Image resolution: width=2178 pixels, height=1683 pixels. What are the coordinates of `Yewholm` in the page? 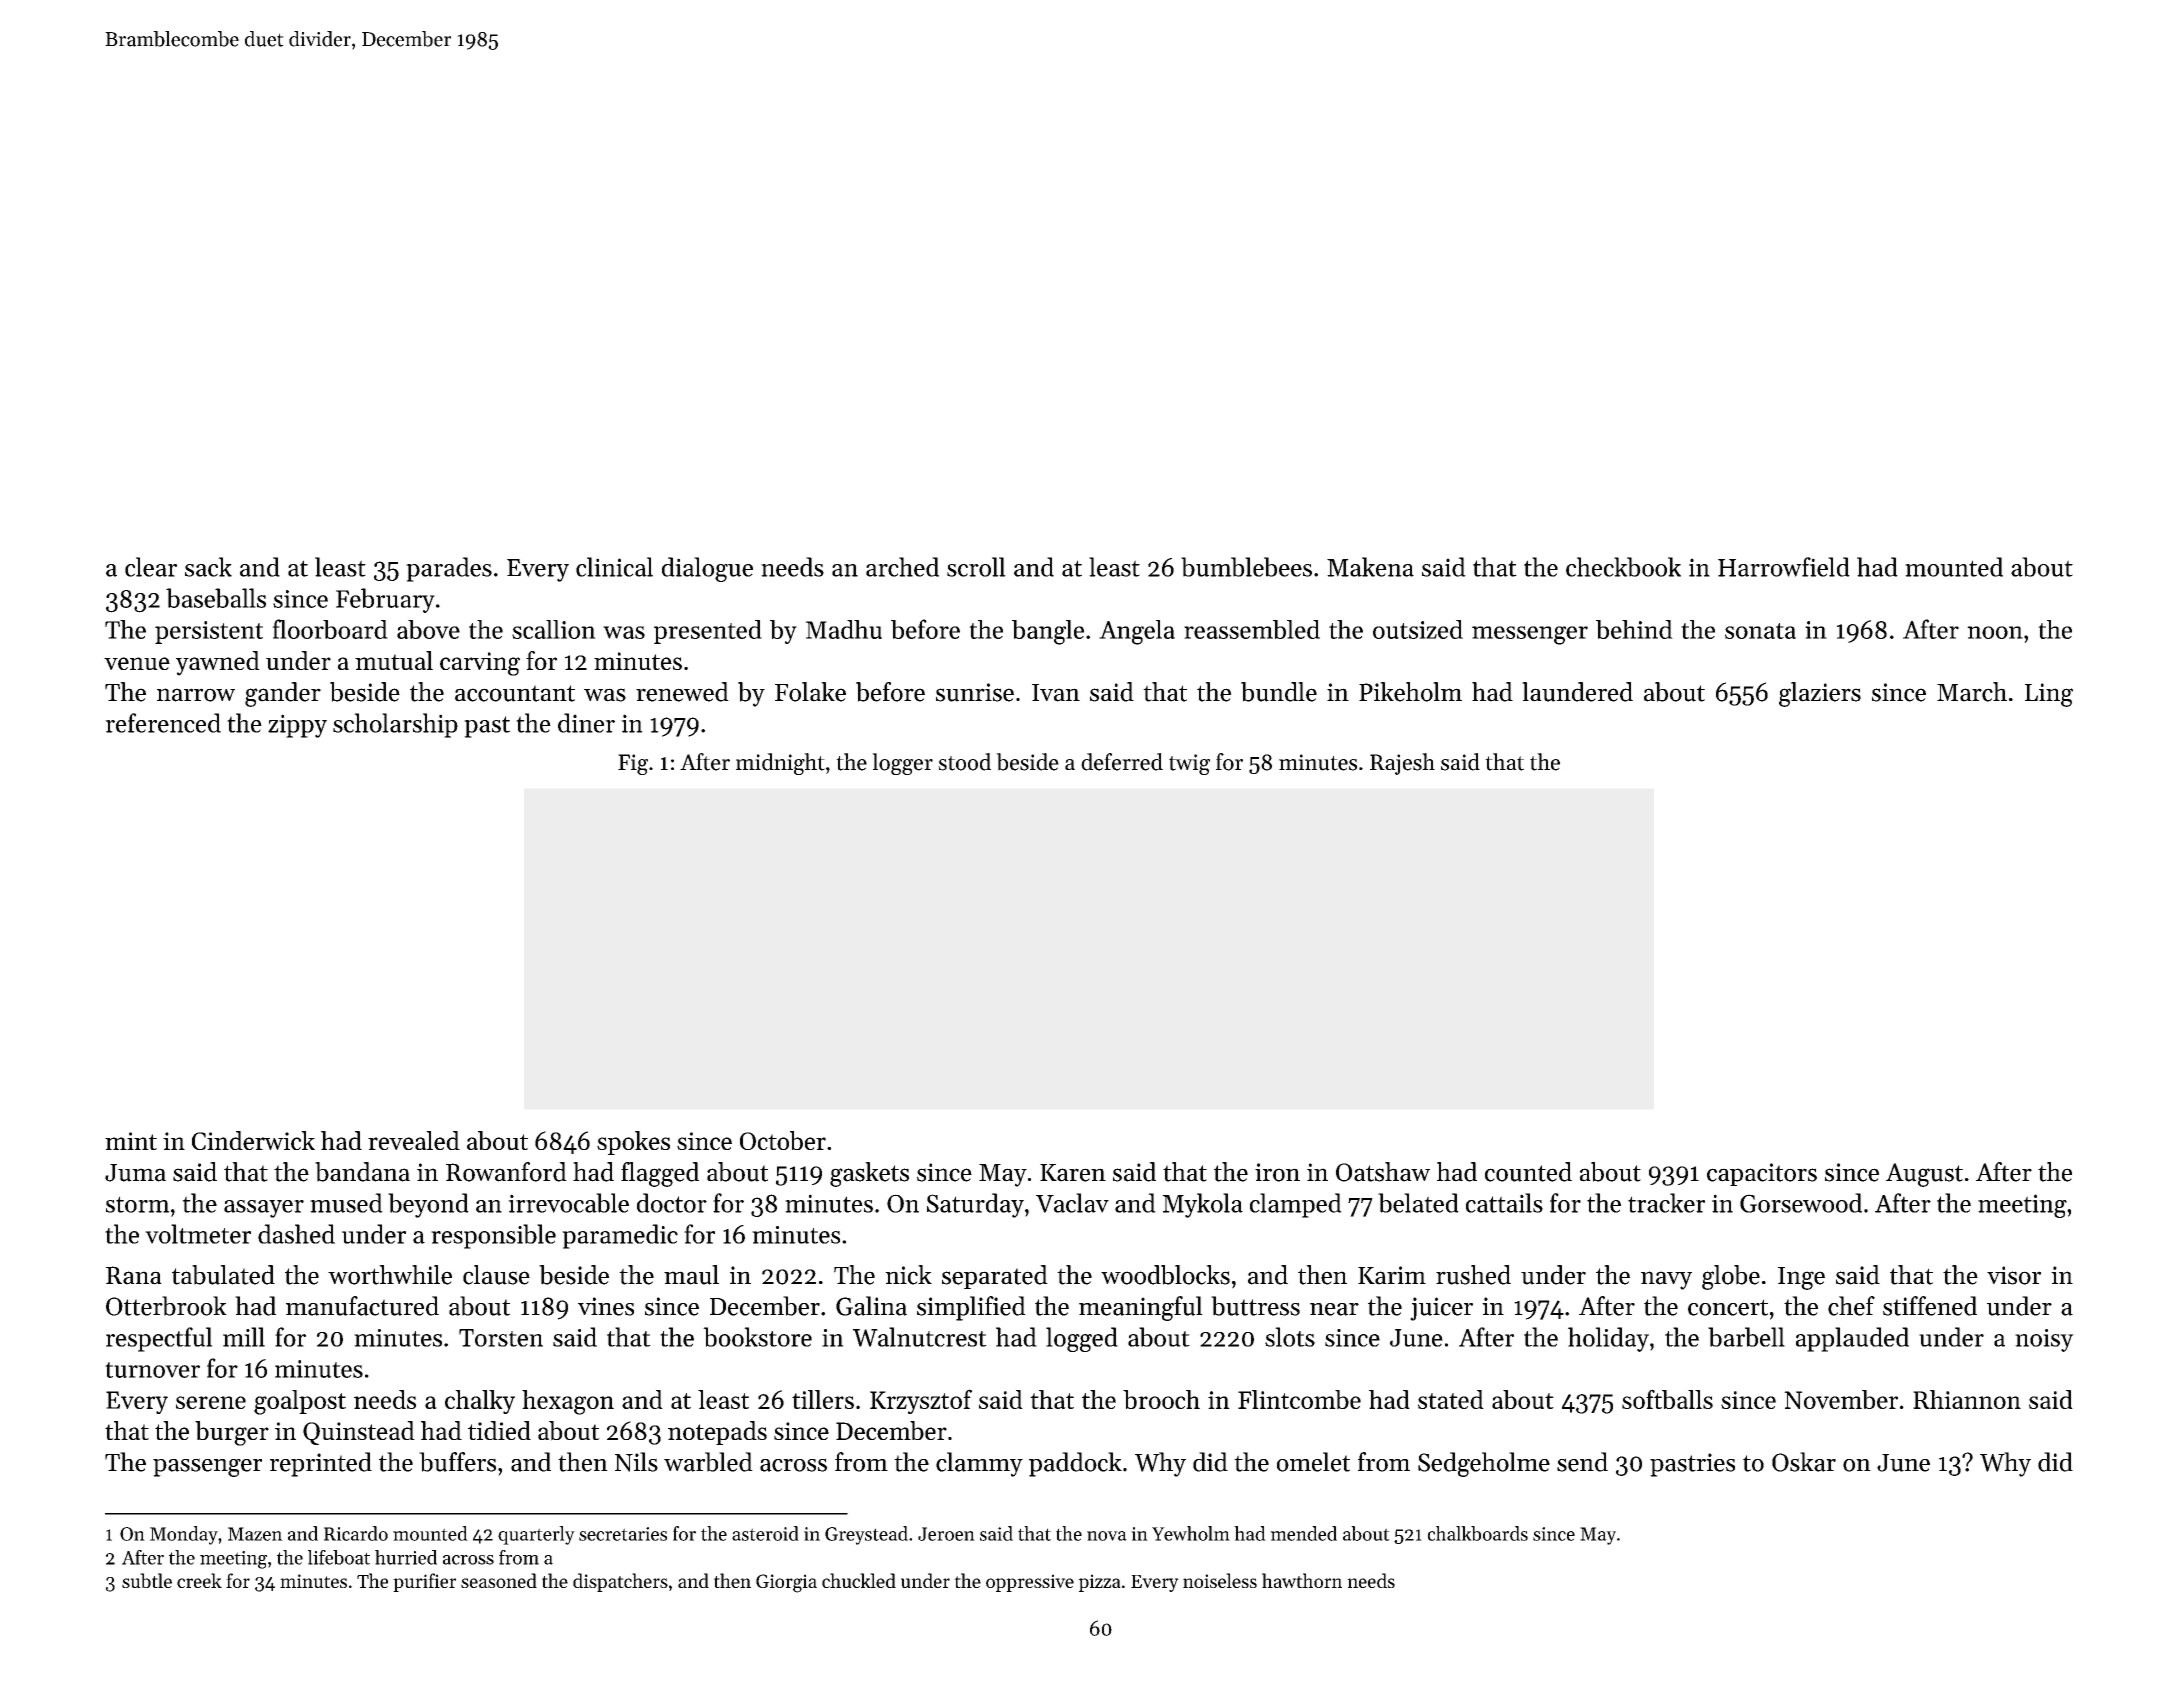 It's located at (1191, 1533).
